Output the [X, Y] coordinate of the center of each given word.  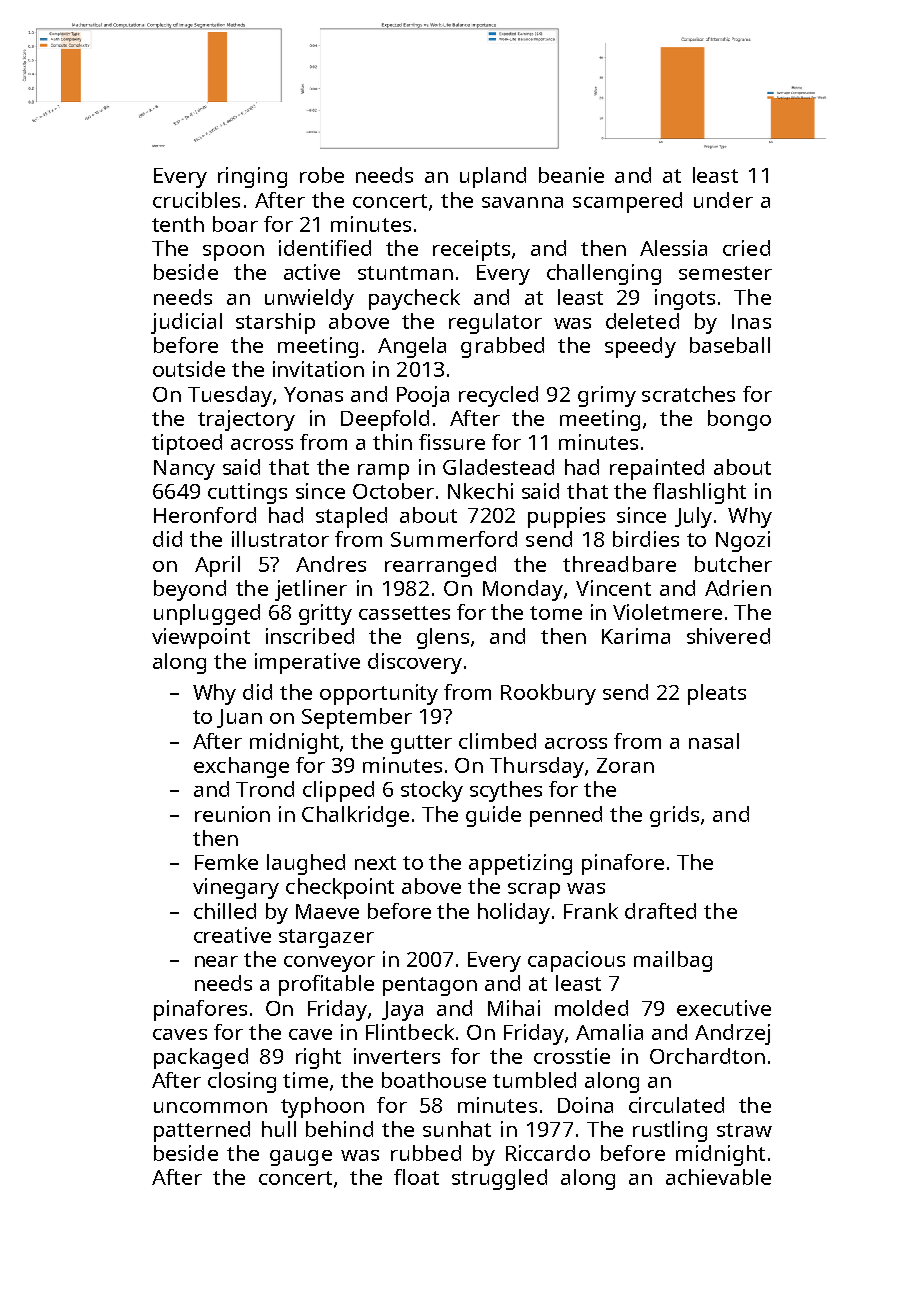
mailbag [673, 961]
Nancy [184, 470]
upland [493, 177]
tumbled [534, 1080]
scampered [627, 202]
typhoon [322, 1107]
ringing [252, 177]
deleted [642, 321]
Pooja [423, 396]
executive [724, 1008]
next [375, 863]
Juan [239, 718]
